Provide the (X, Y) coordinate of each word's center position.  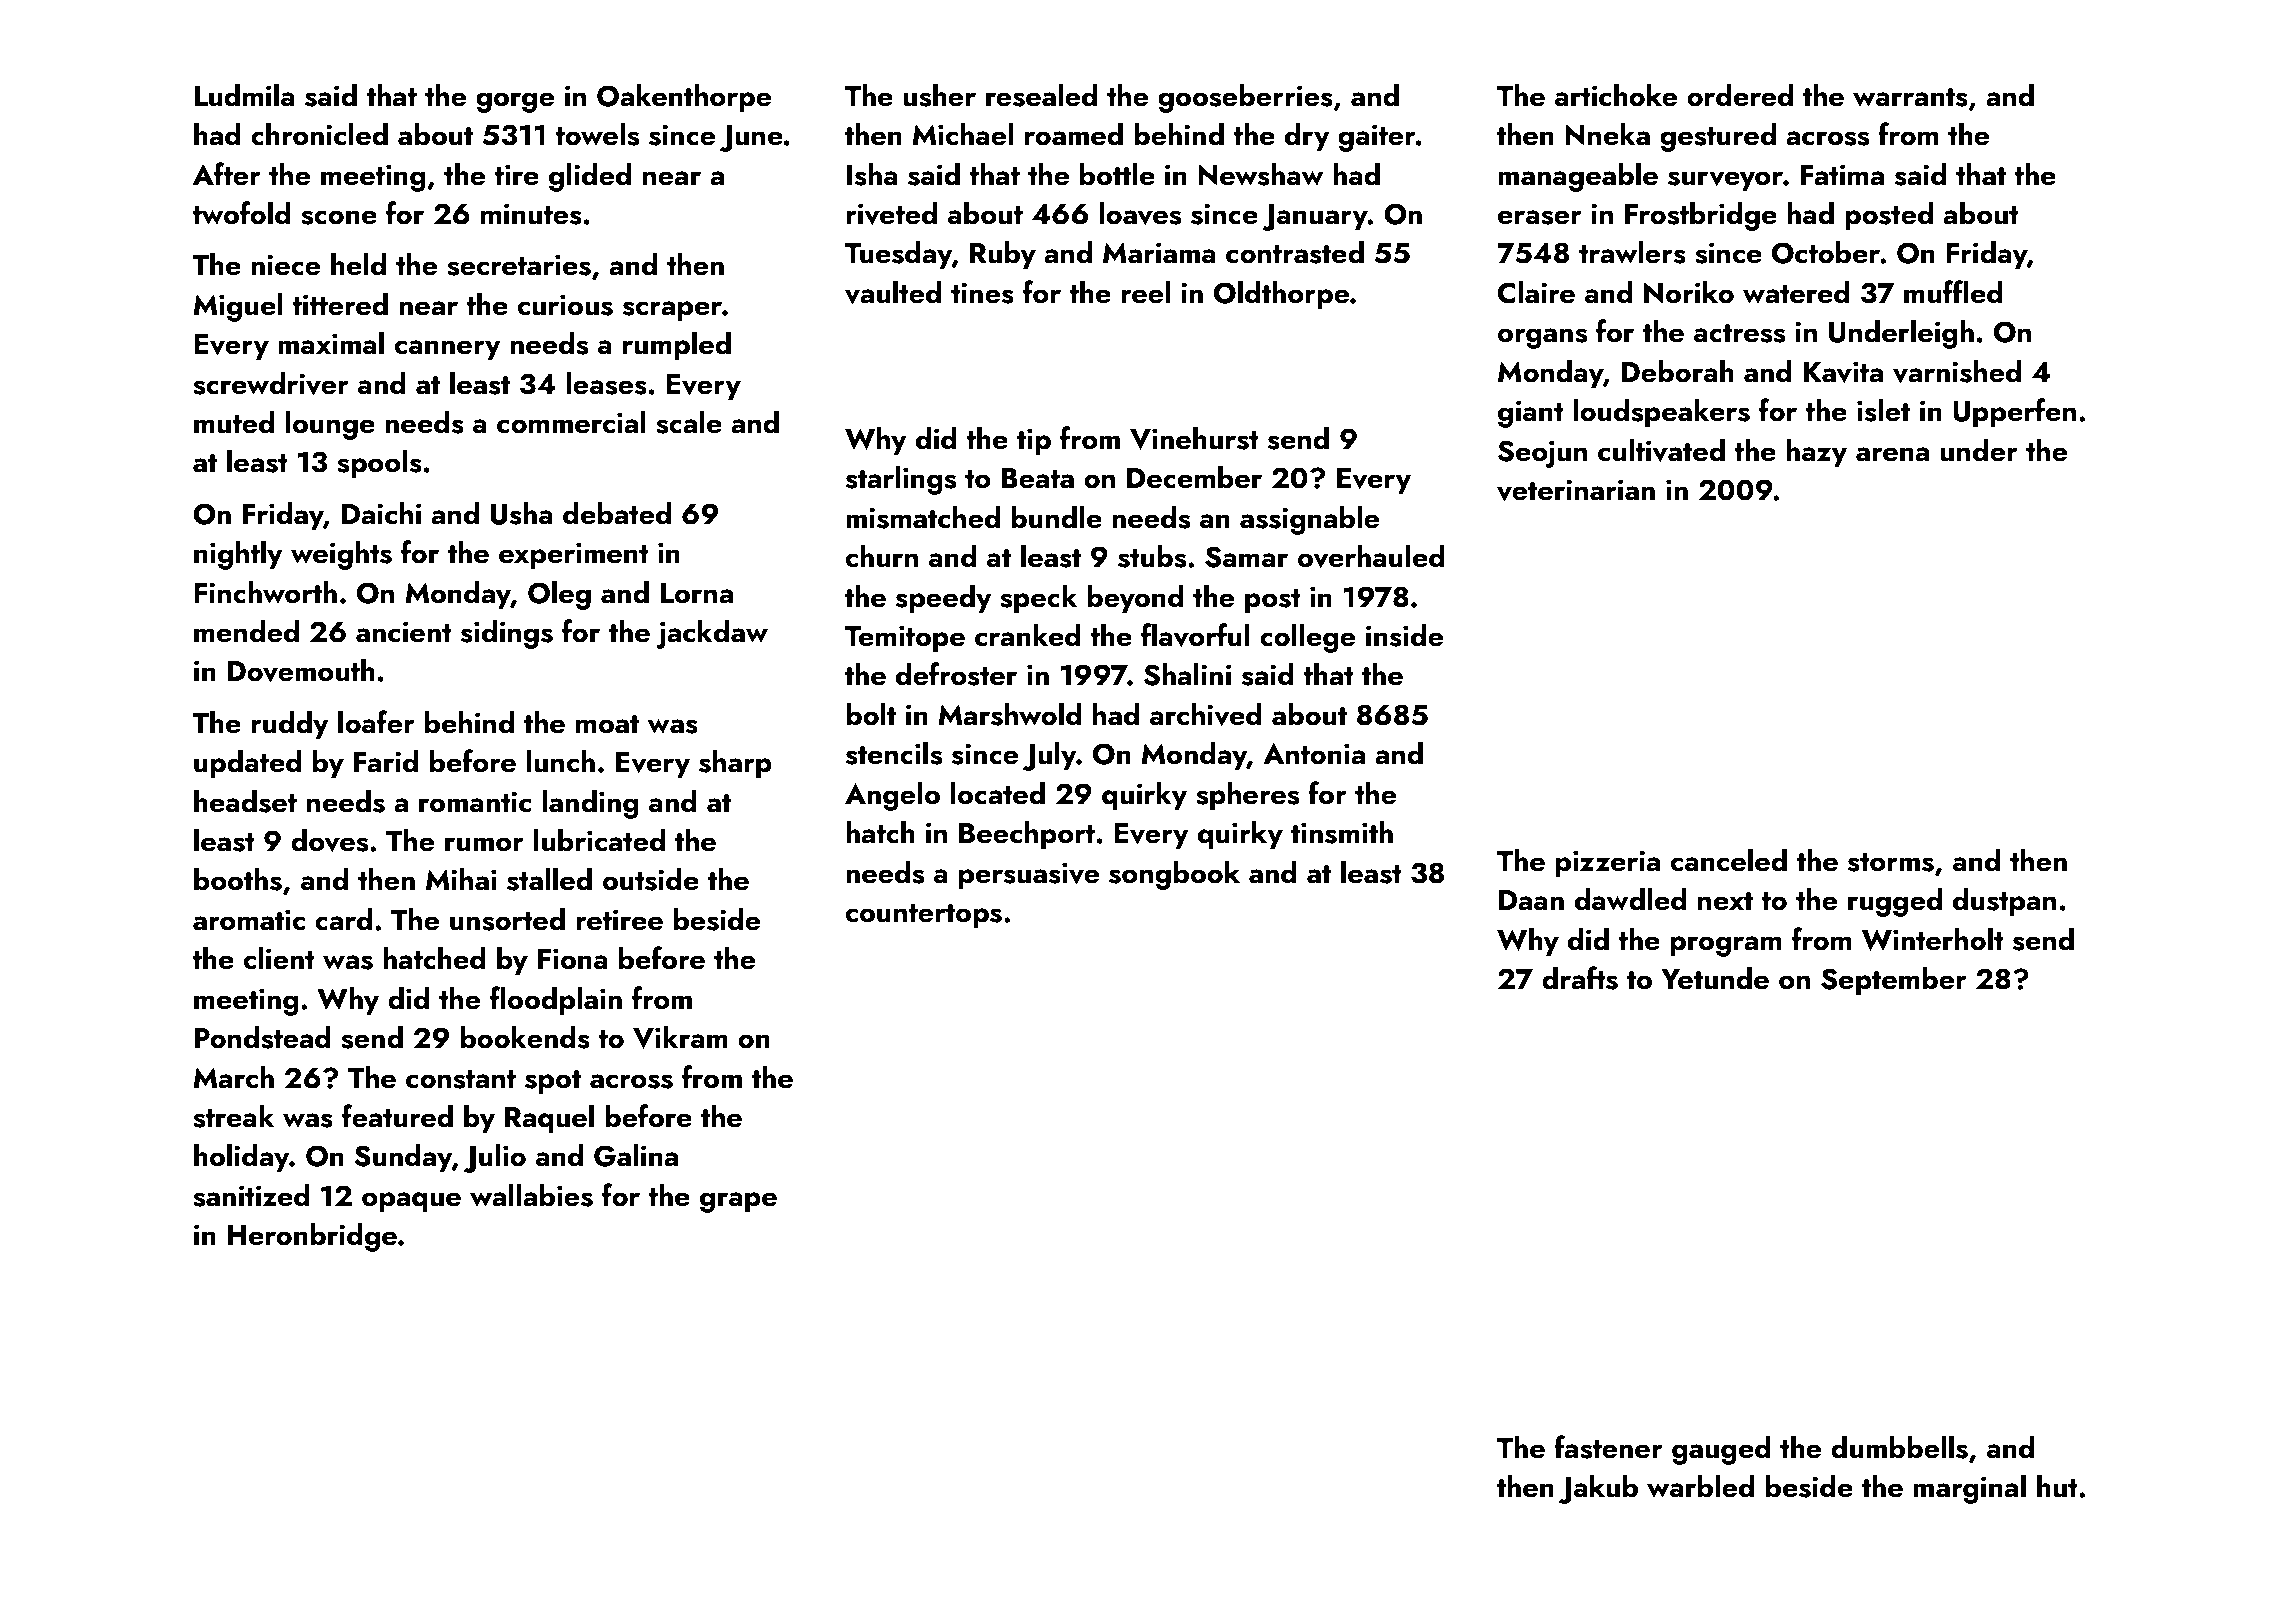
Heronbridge (312, 1237)
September (1894, 981)
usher (939, 95)
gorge (515, 102)
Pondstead (262, 1037)
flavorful (1195, 635)
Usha (522, 513)
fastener (1608, 1447)
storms (1891, 862)
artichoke (1616, 95)
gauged (1721, 1450)
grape (738, 1202)
